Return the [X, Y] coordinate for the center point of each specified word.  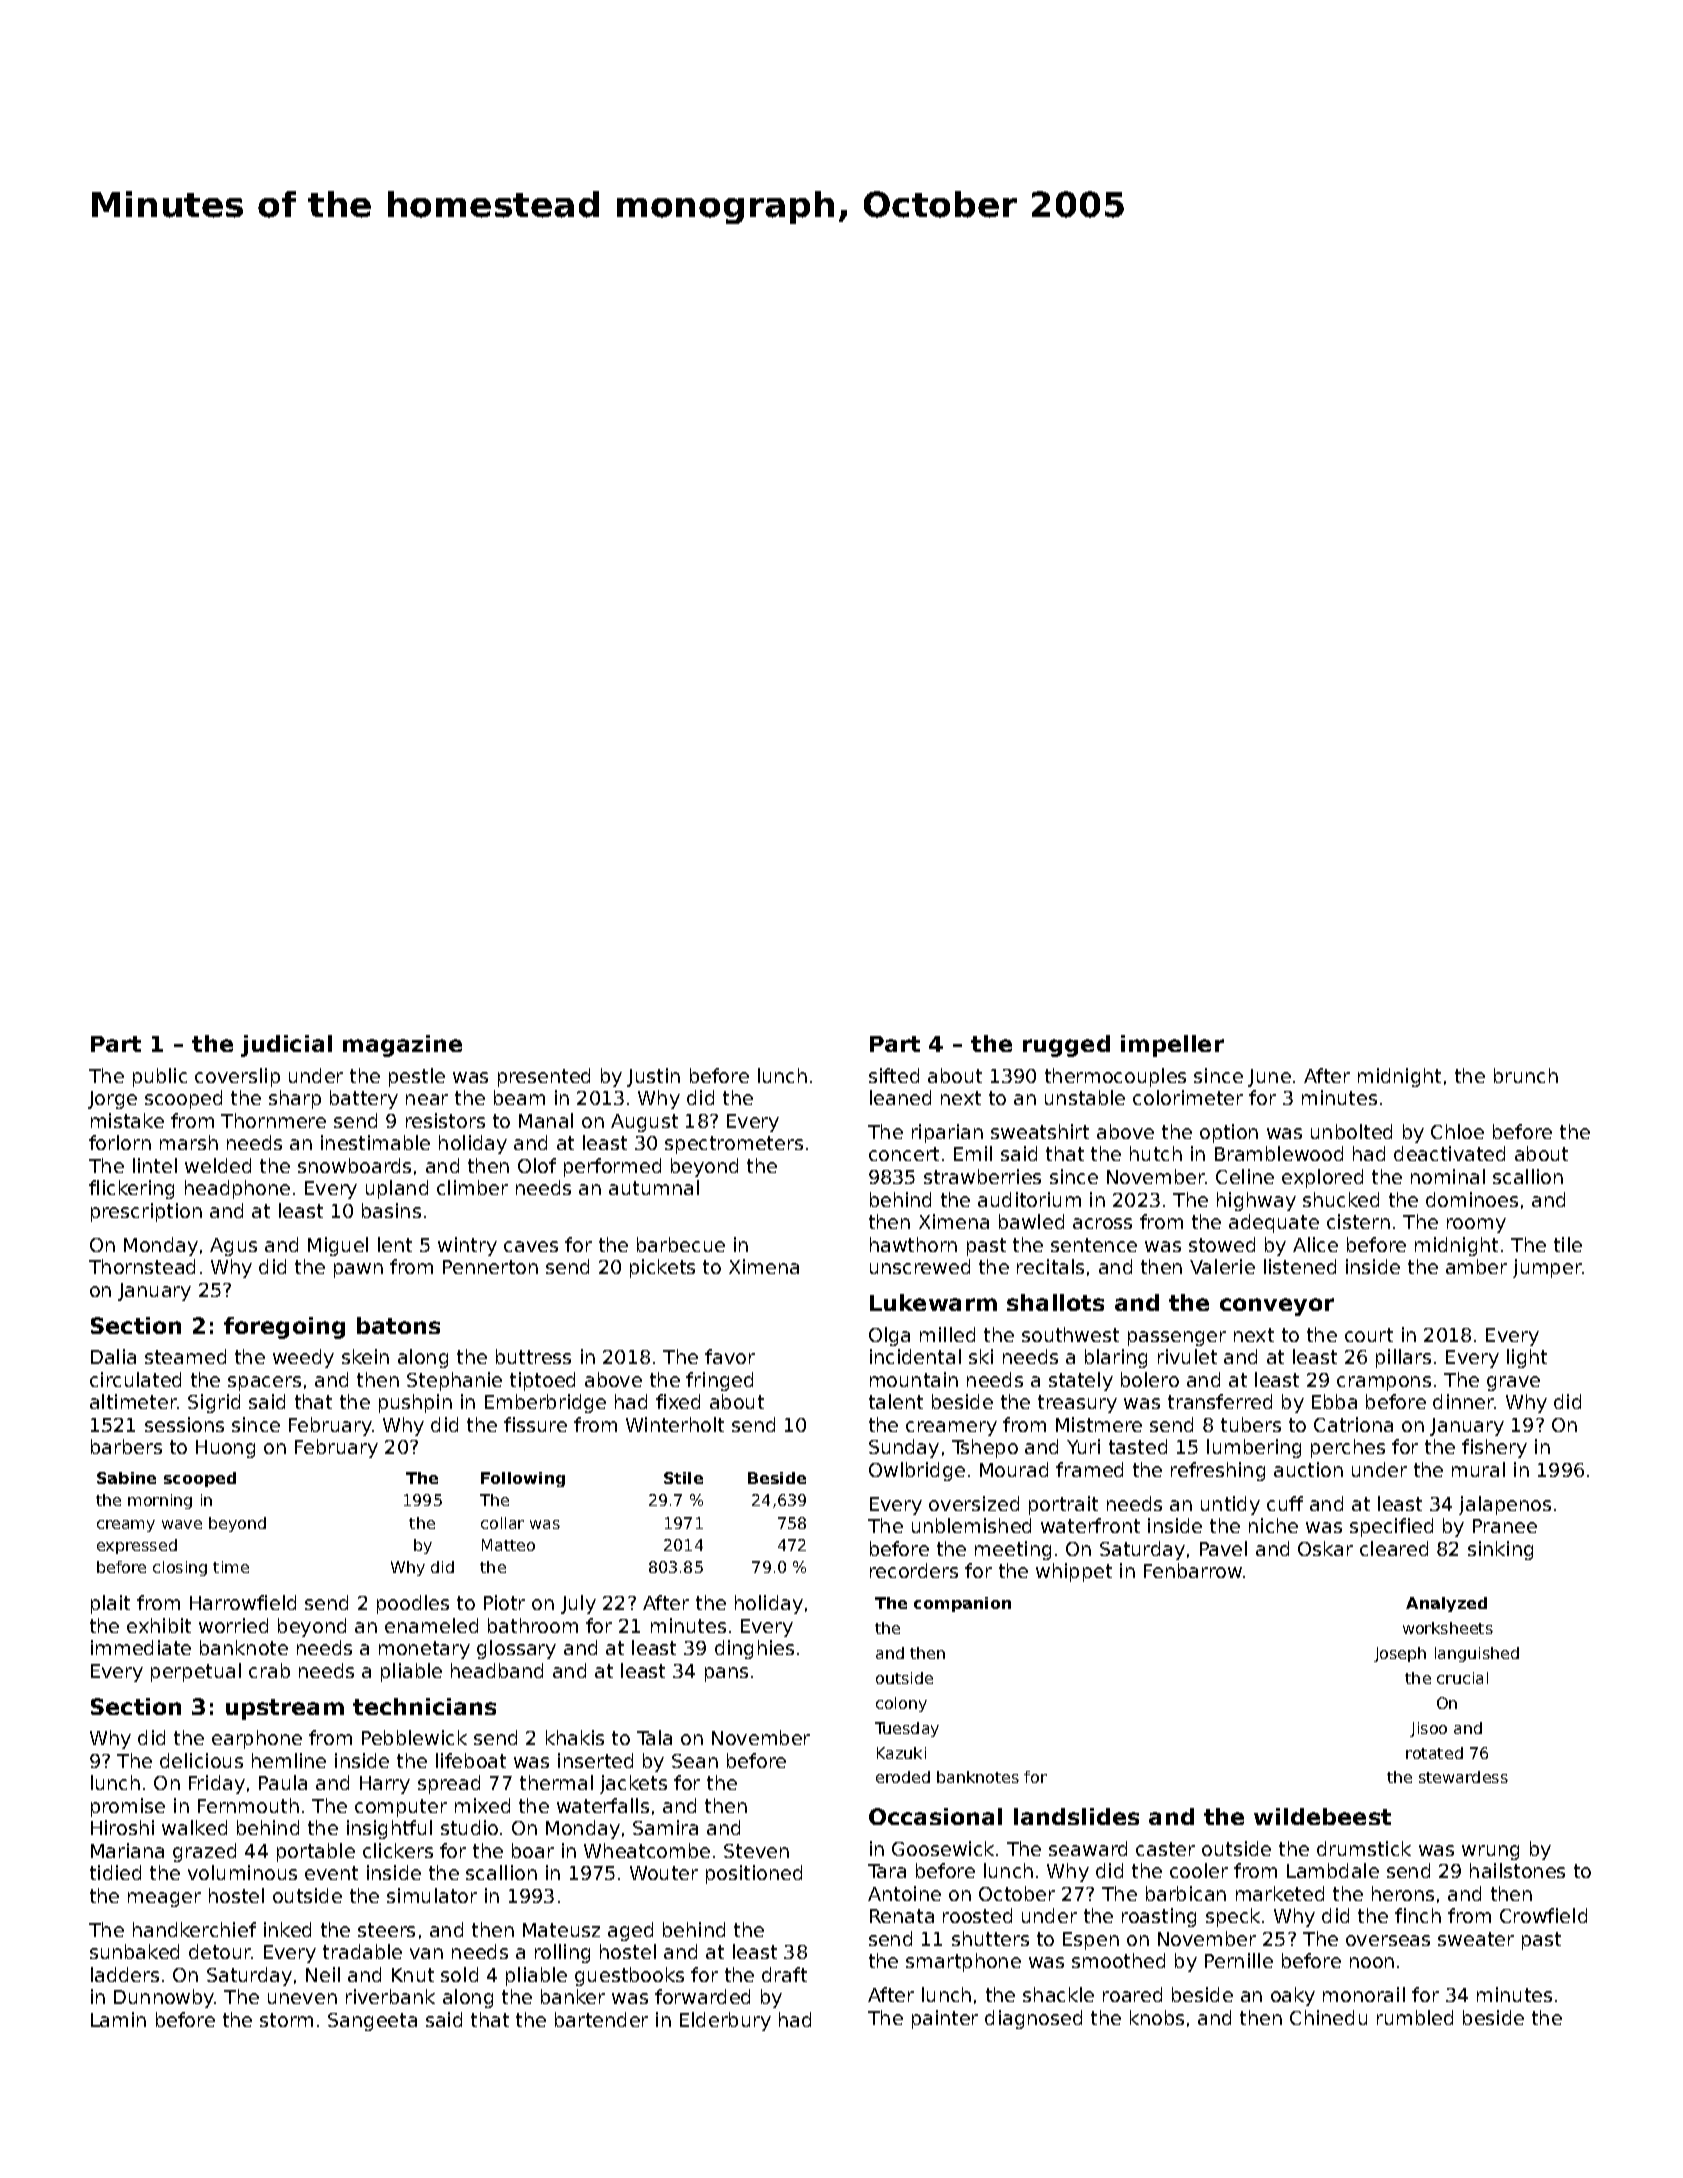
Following [523, 1479]
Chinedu [1328, 2017]
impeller [1172, 1046]
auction [1308, 1469]
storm [286, 2020]
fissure [535, 1424]
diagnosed [1033, 2019]
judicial [286, 1046]
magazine [402, 1046]
